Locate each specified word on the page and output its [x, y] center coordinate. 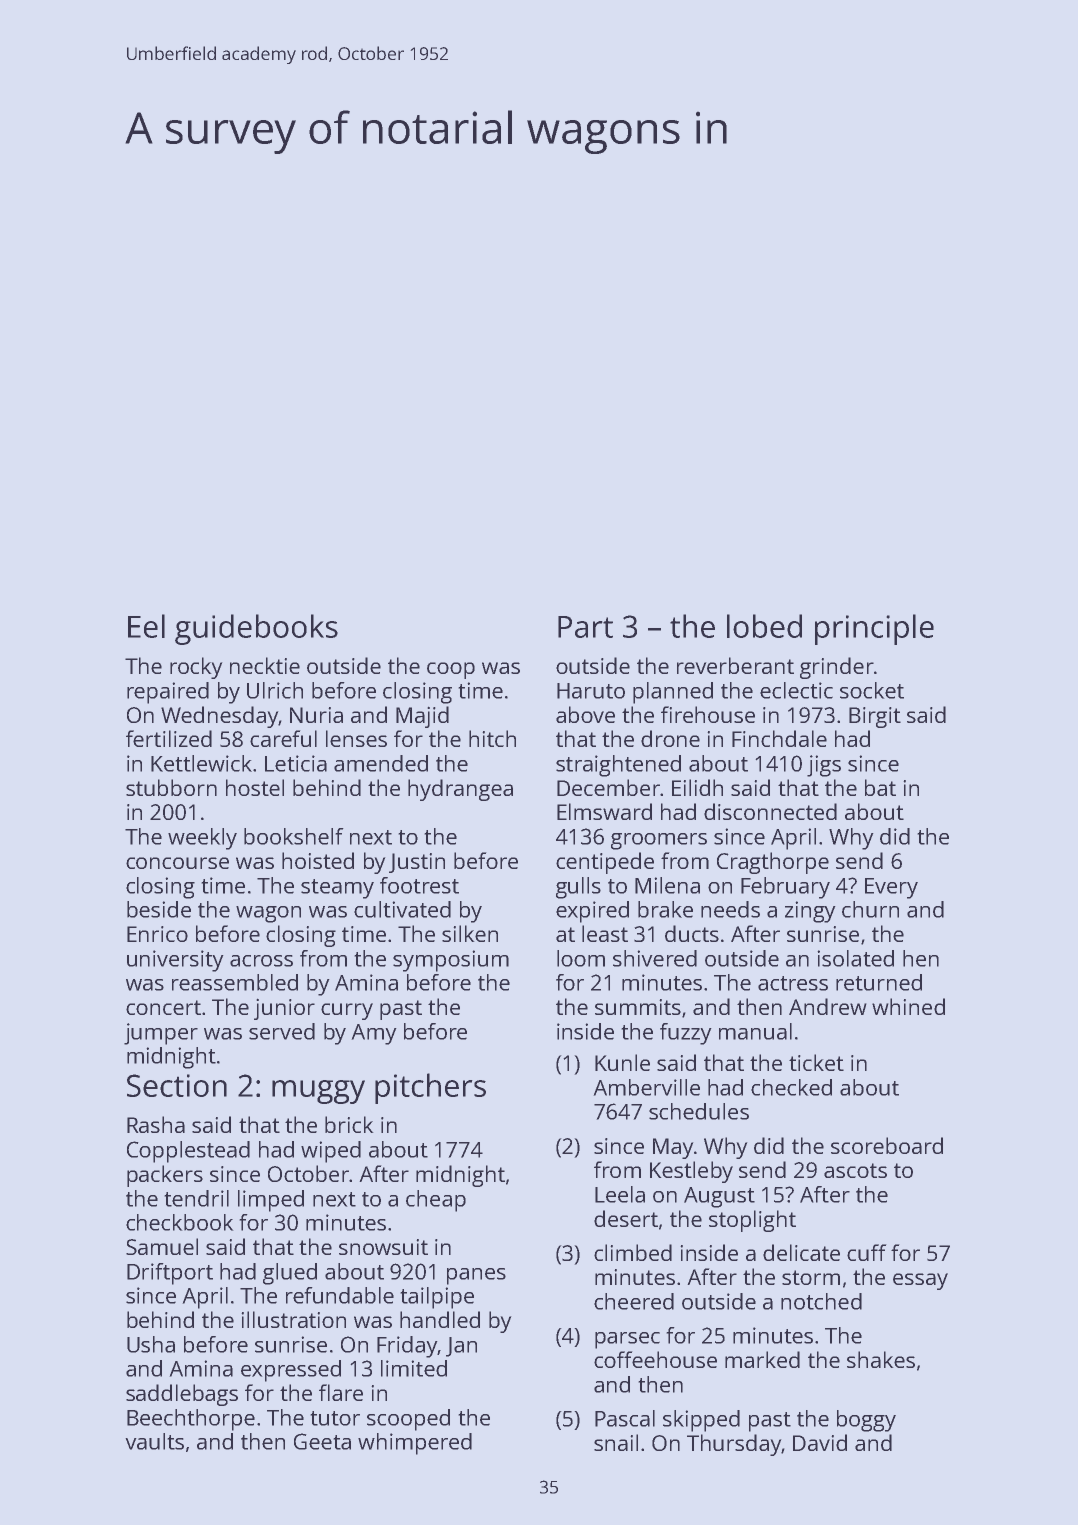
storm [811, 1277]
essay [920, 1281]
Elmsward [604, 811]
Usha [151, 1344]
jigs [824, 766]
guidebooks [256, 629]
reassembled [235, 982]
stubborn [171, 787]
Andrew [827, 1006]
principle [874, 629]
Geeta [322, 1441]
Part [585, 627]
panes [476, 1276]
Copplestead [188, 1152]
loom [581, 958]
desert [626, 1218]
